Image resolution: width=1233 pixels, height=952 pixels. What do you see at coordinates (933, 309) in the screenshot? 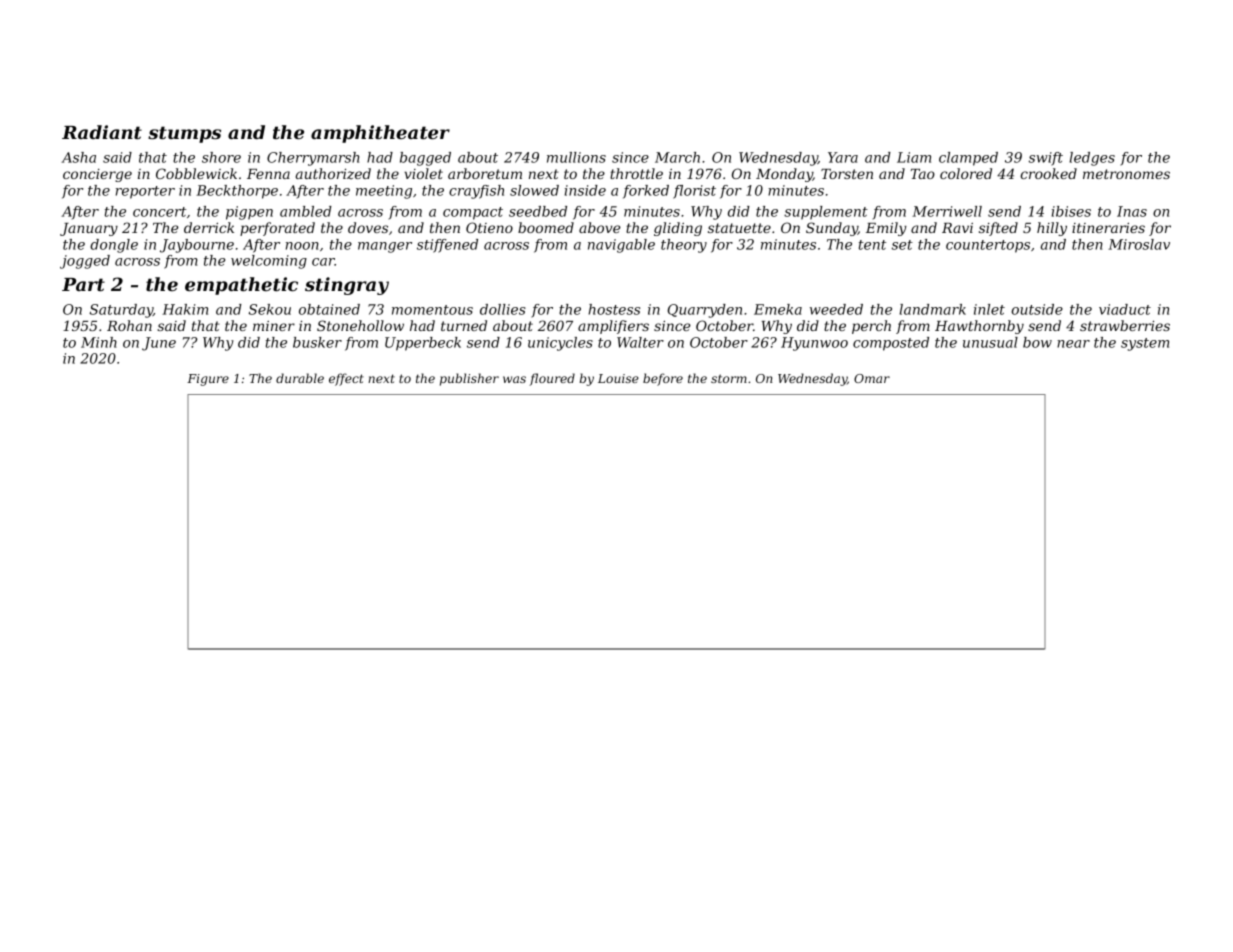
I see `landmark` at bounding box center [933, 309].
